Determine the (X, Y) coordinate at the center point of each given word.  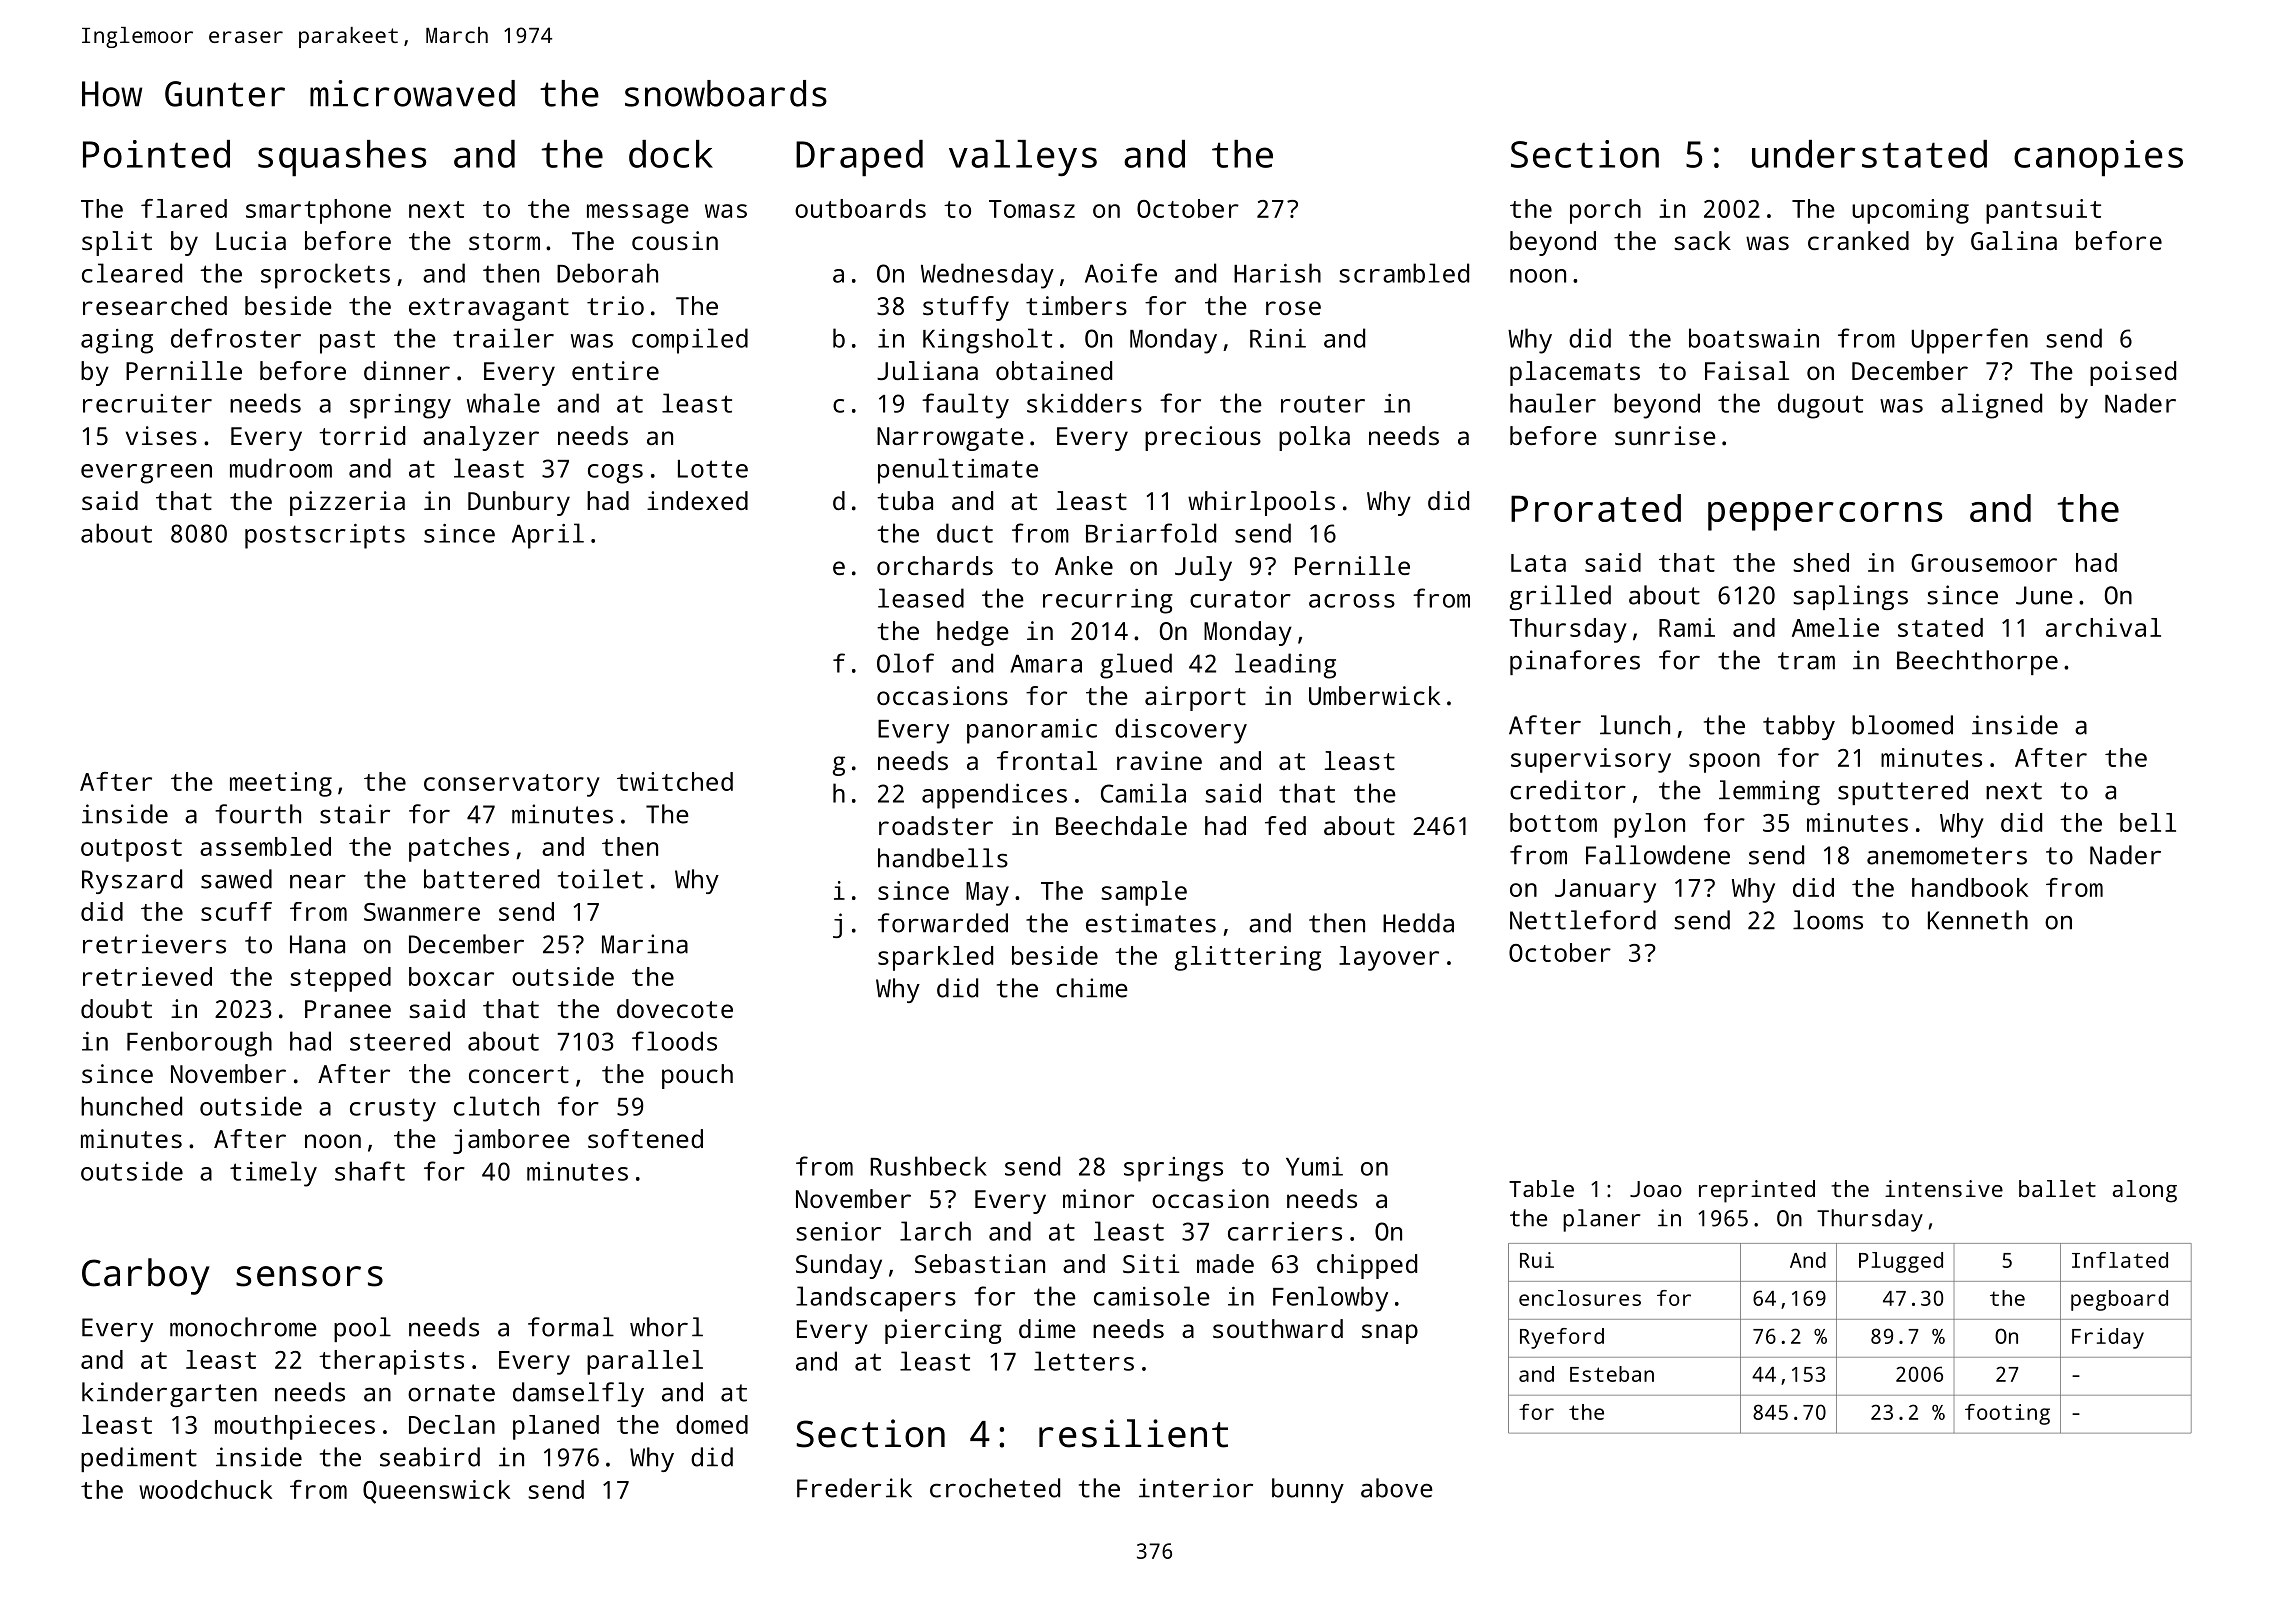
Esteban (1612, 1374)
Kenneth (1978, 920)
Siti (1151, 1263)
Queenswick (436, 1492)
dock (671, 154)
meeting (281, 784)
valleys (1023, 158)
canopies (2098, 158)
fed (1285, 825)
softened (645, 1138)
